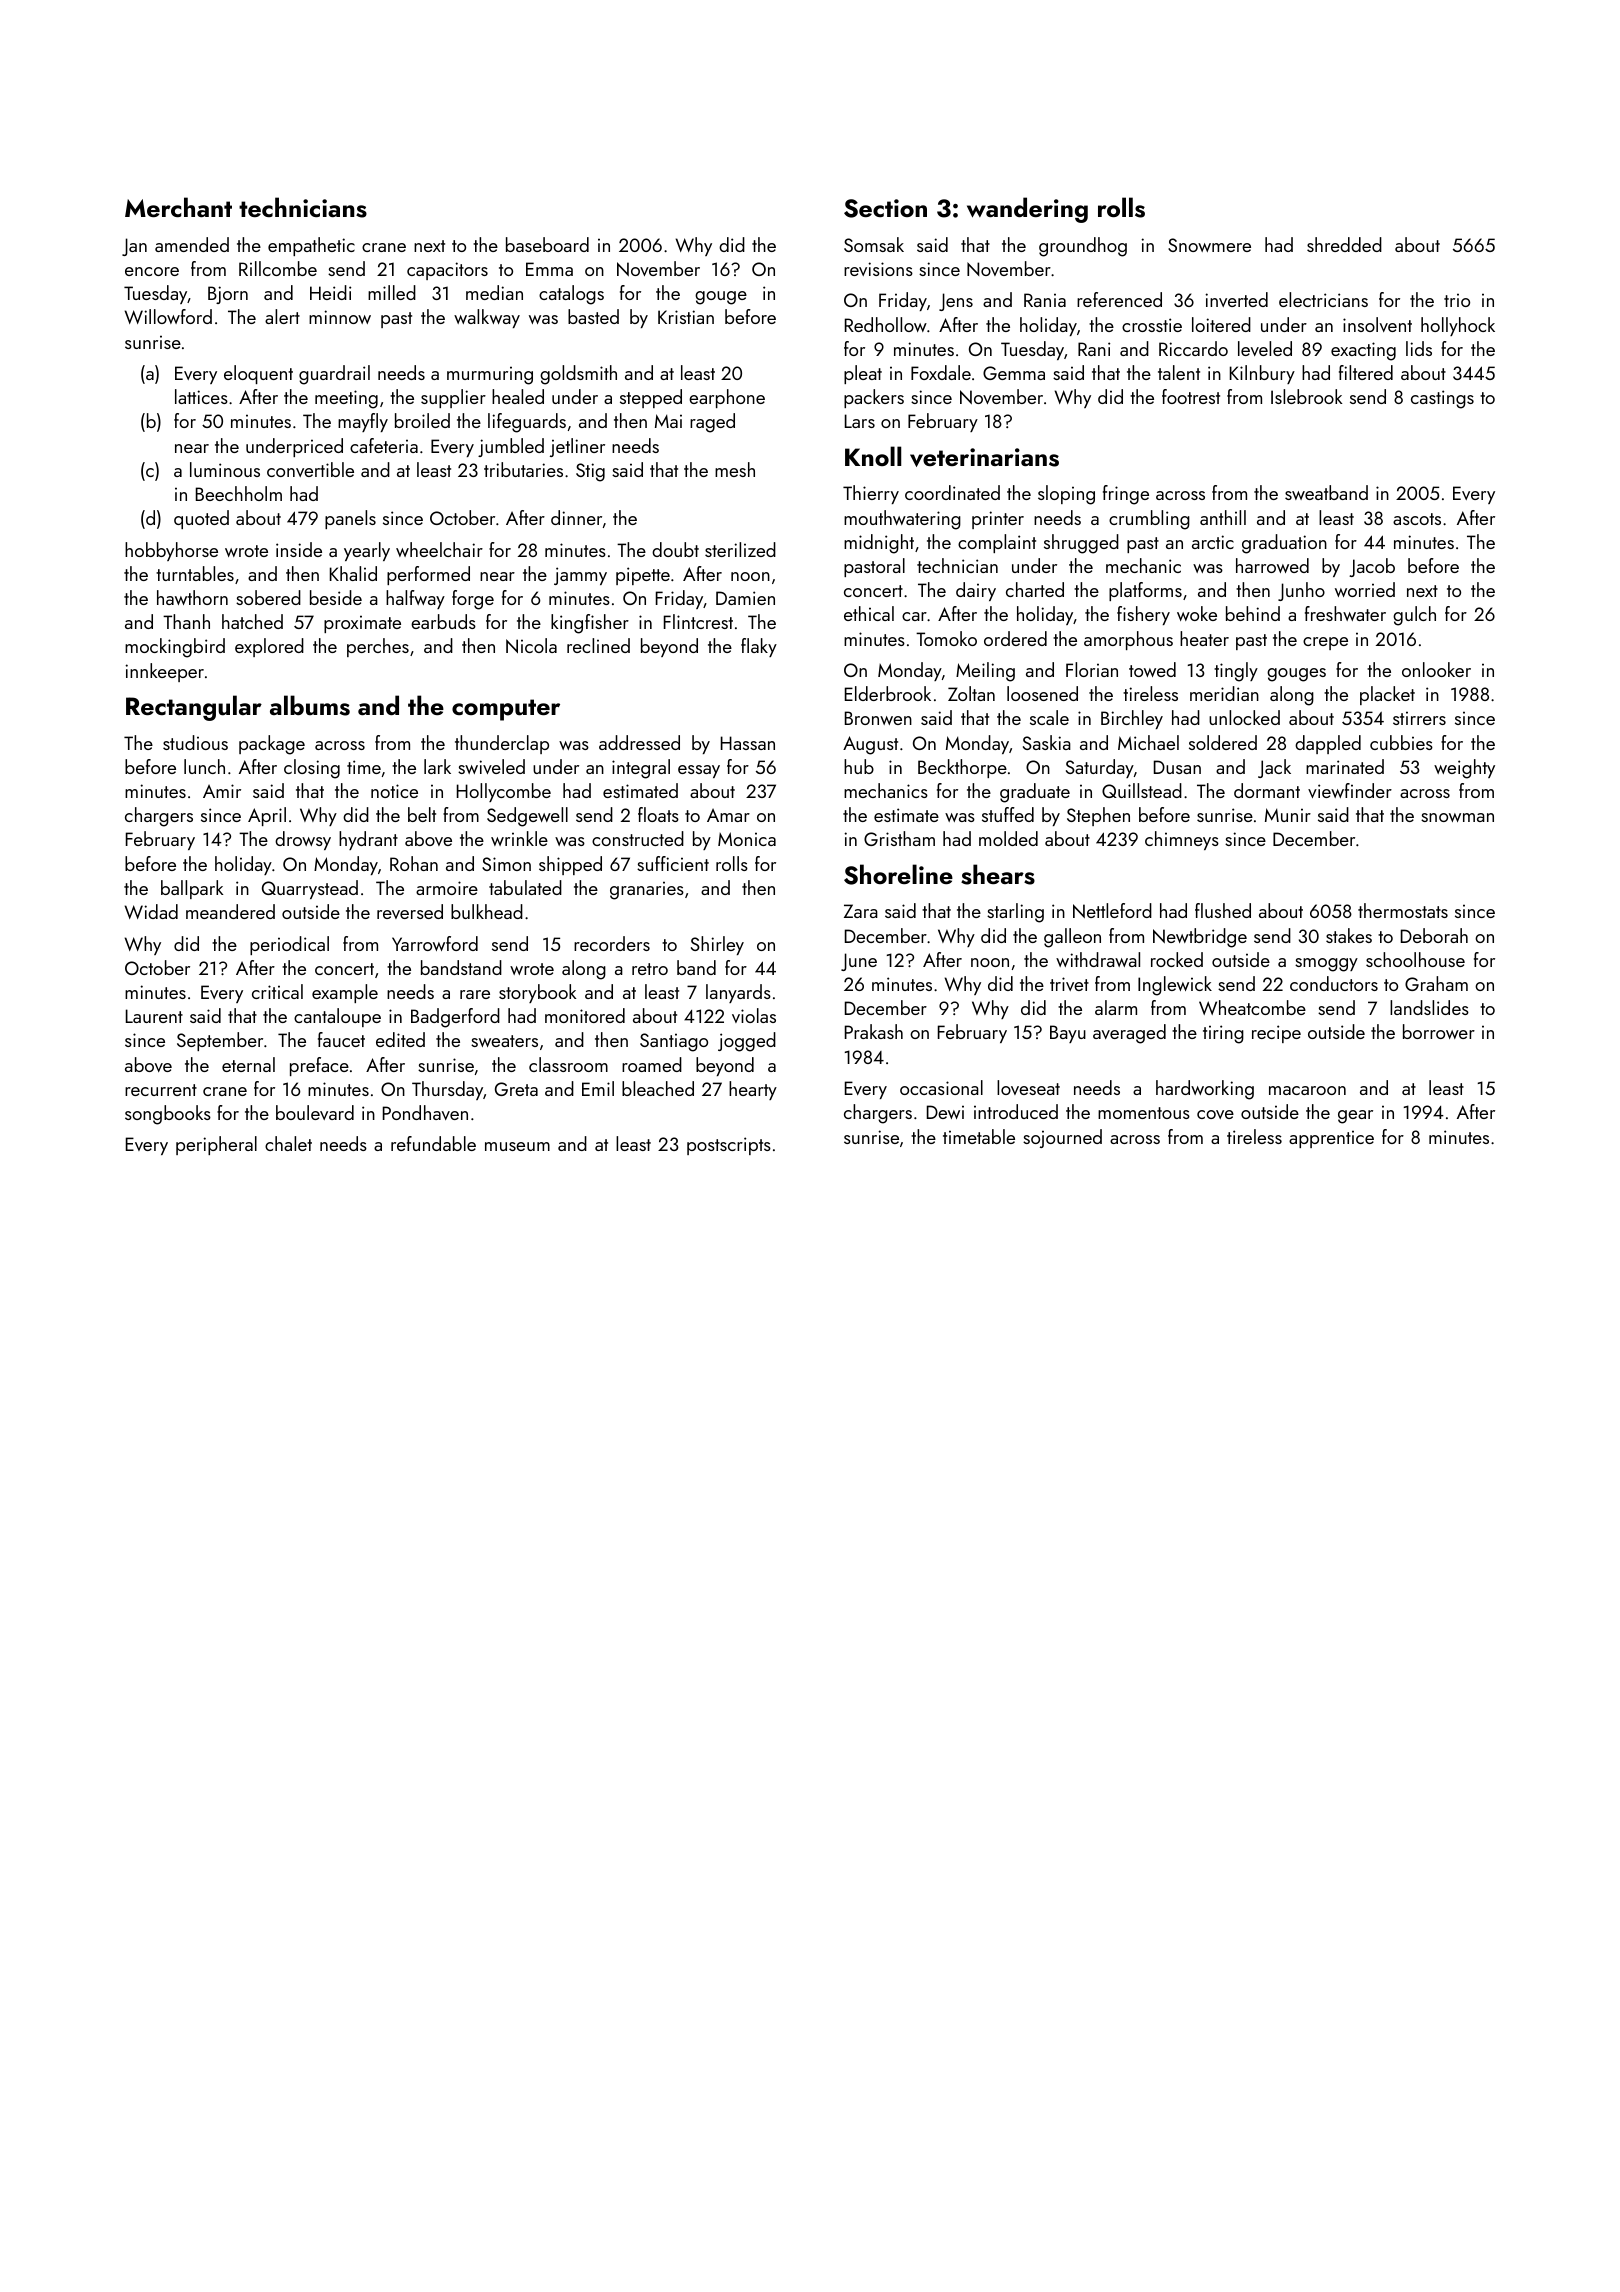 The image size is (1620, 2292). Describe the element at coordinates (311, 246) in the image. I see `empathetic` at that location.
